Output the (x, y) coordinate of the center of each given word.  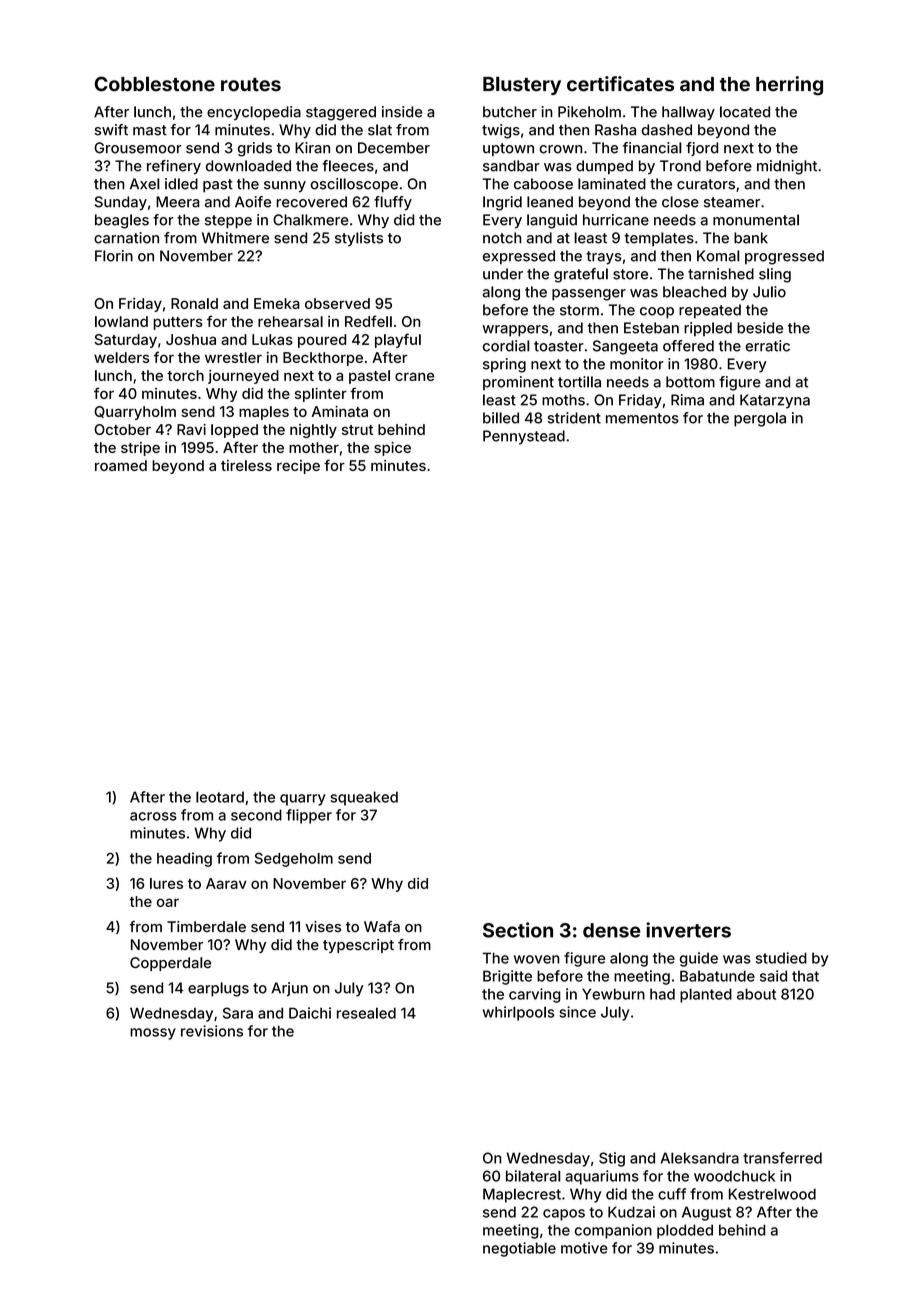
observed (337, 303)
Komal (718, 256)
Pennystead (524, 437)
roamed (121, 465)
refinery (174, 167)
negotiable (519, 1249)
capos (564, 1215)
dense (612, 930)
